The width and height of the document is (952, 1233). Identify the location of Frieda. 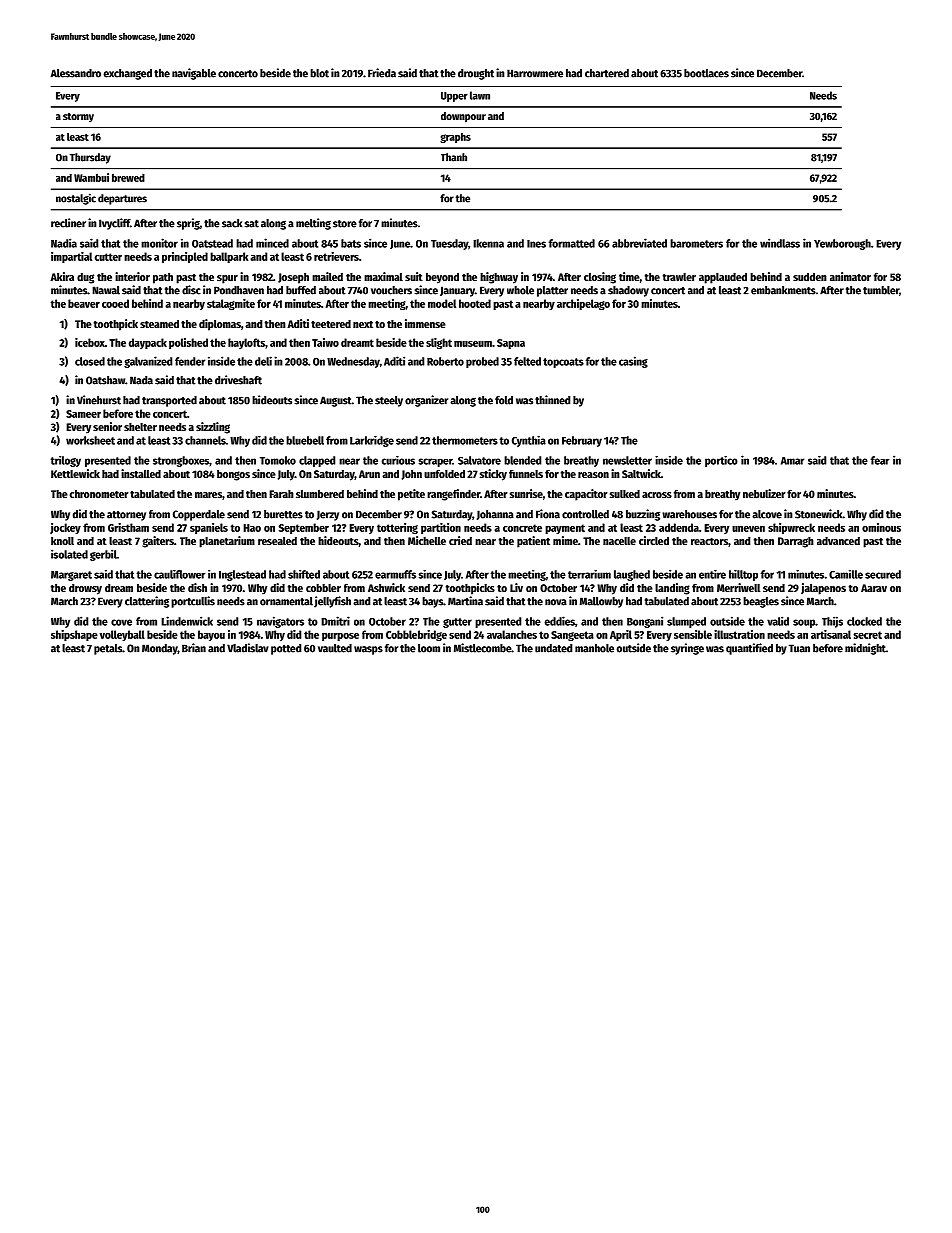
(382, 73).
